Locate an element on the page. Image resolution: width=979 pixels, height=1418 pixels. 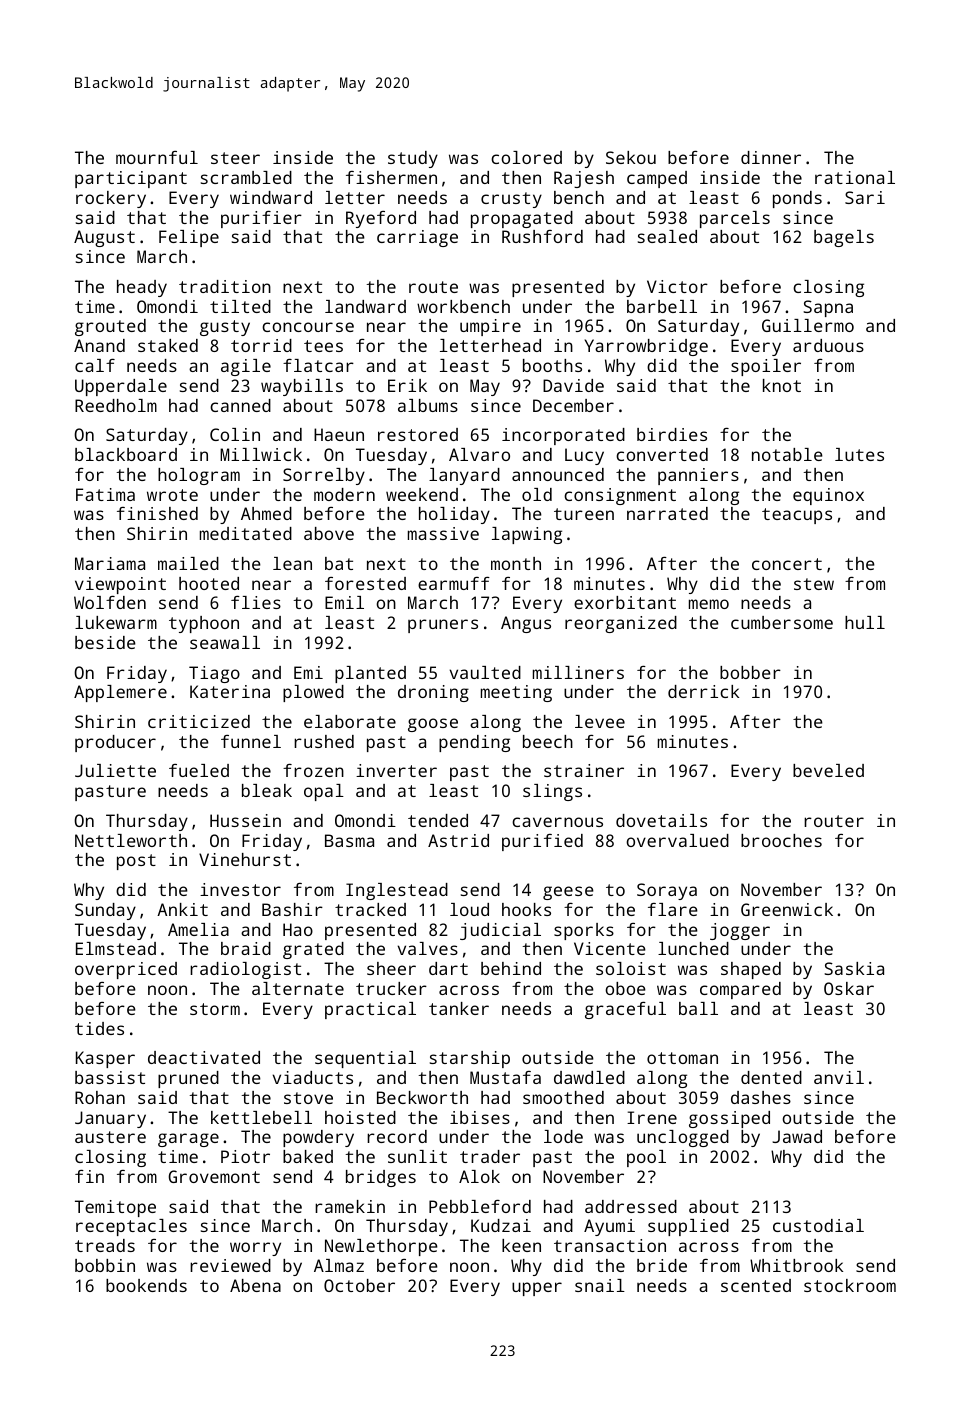
spoiler is located at coordinates (766, 367).
